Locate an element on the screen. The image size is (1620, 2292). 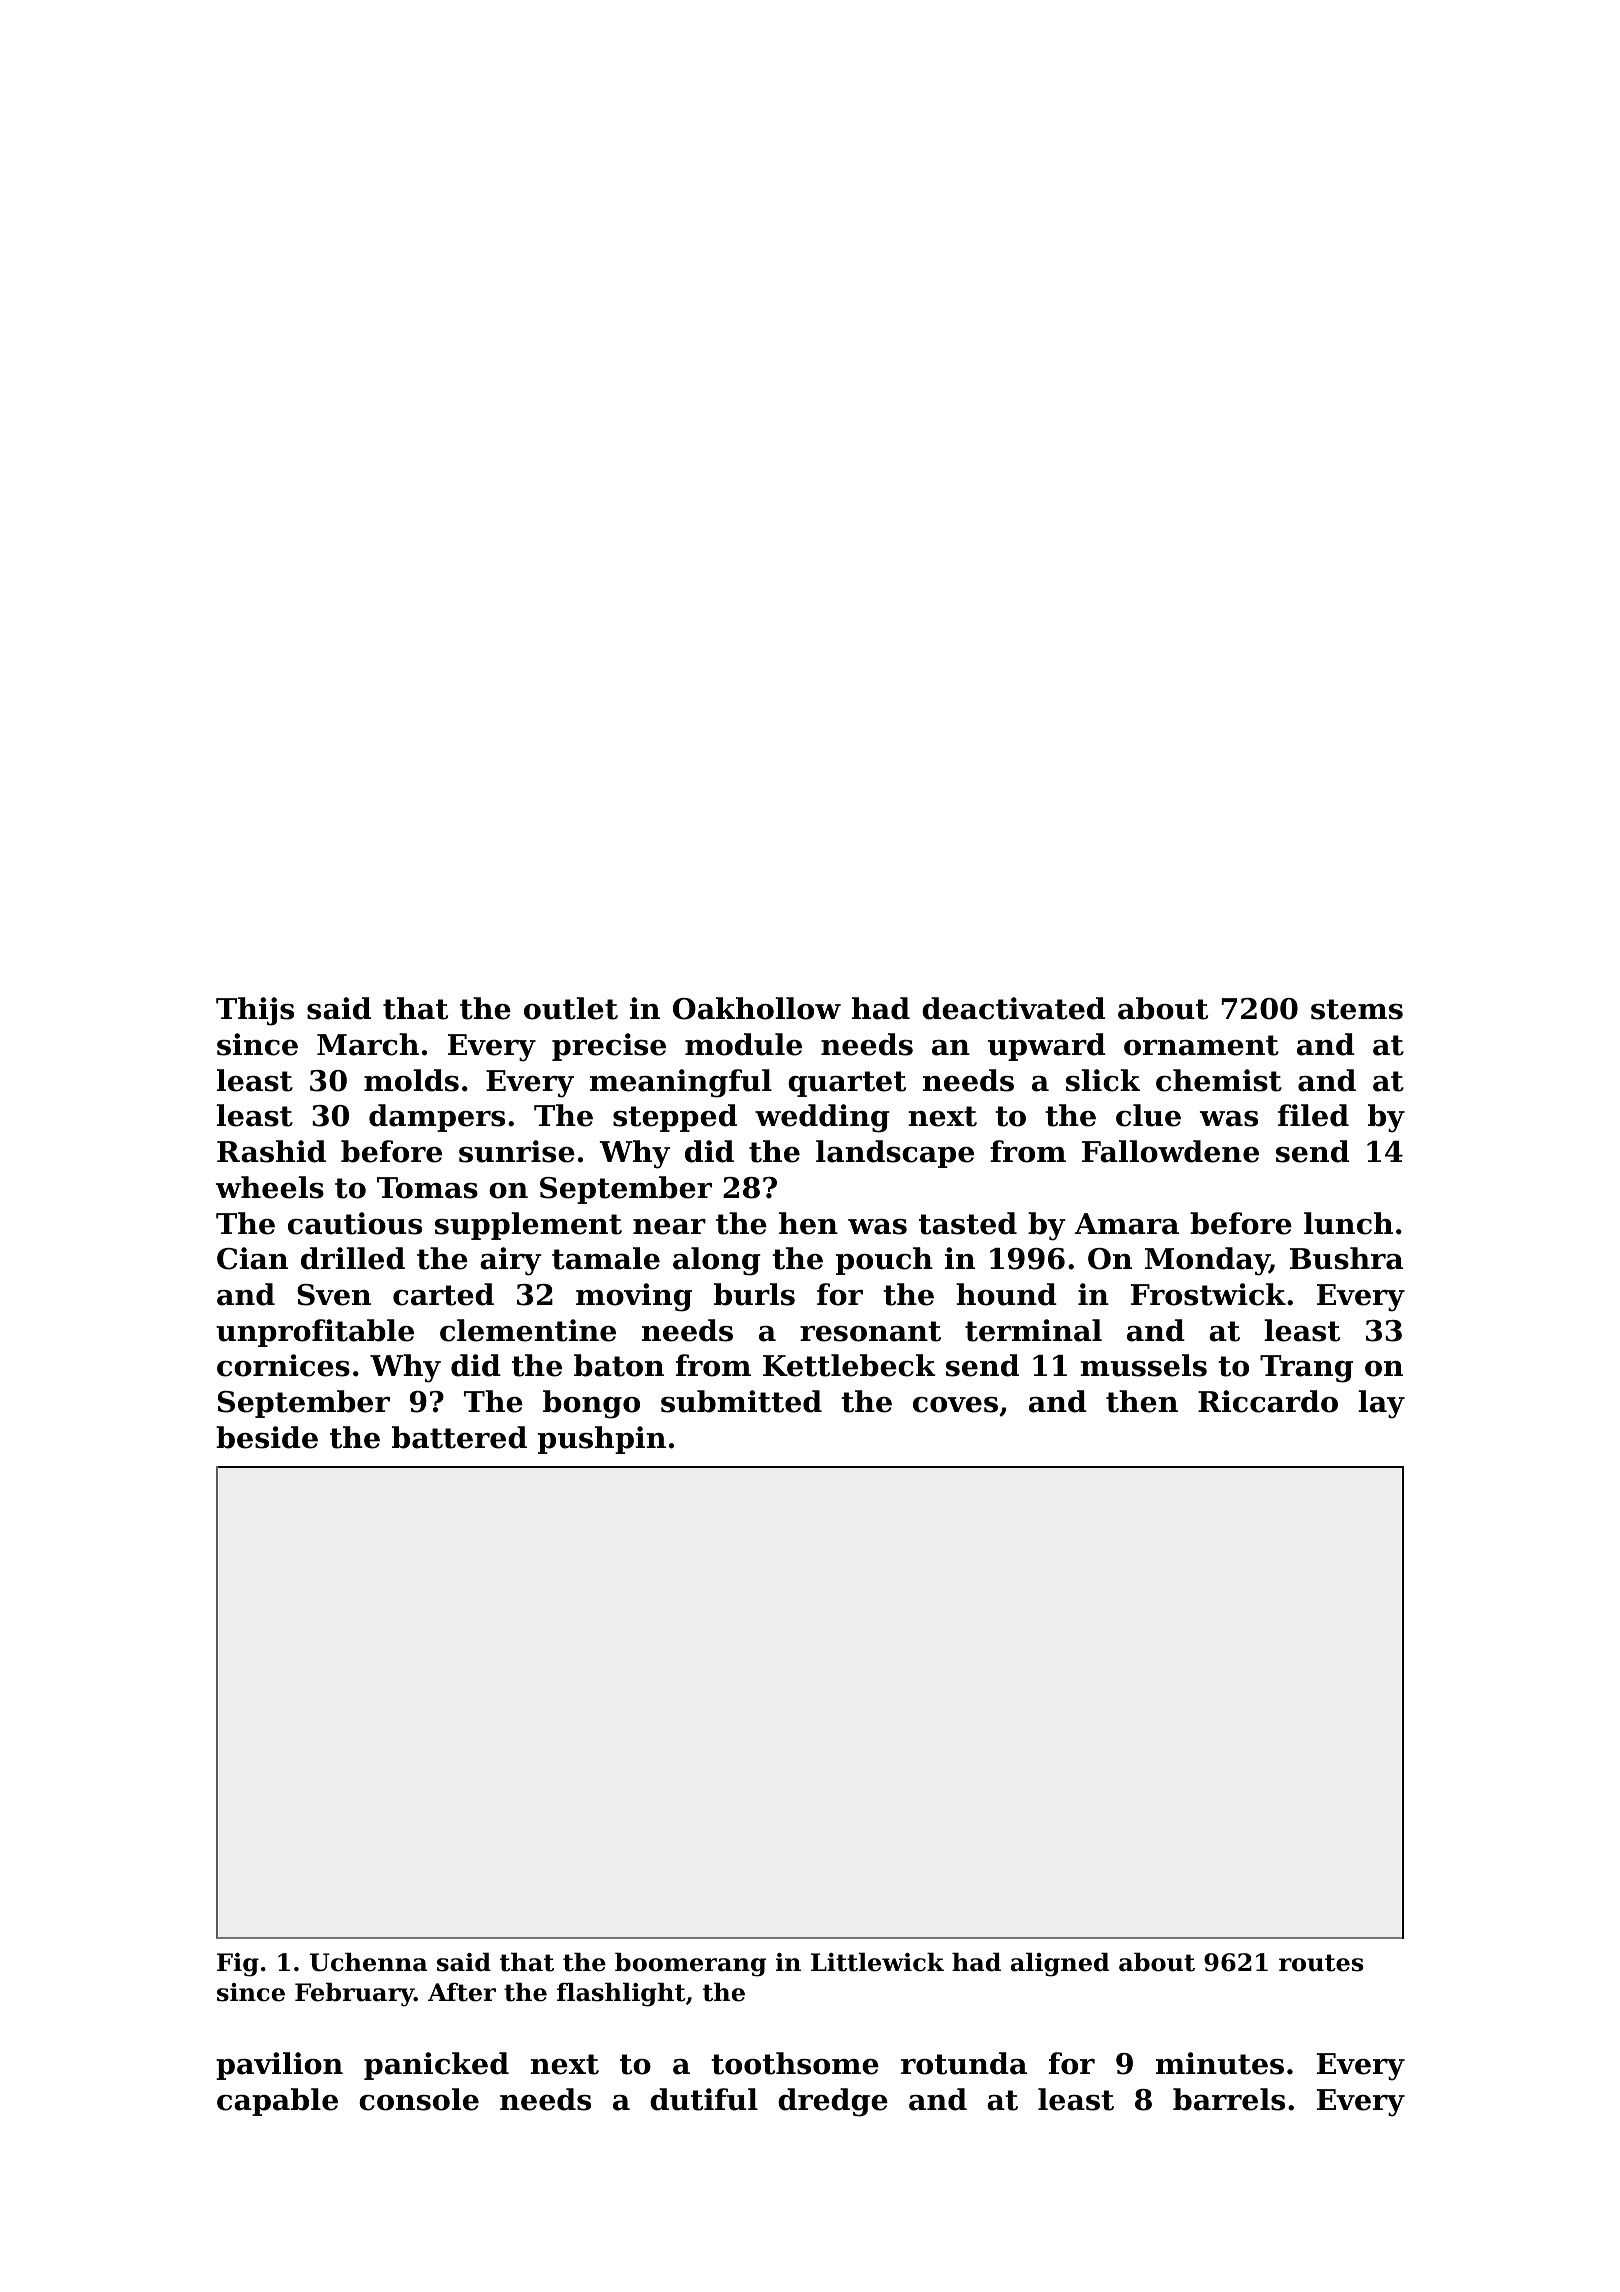
outlet is located at coordinates (571, 1008).
